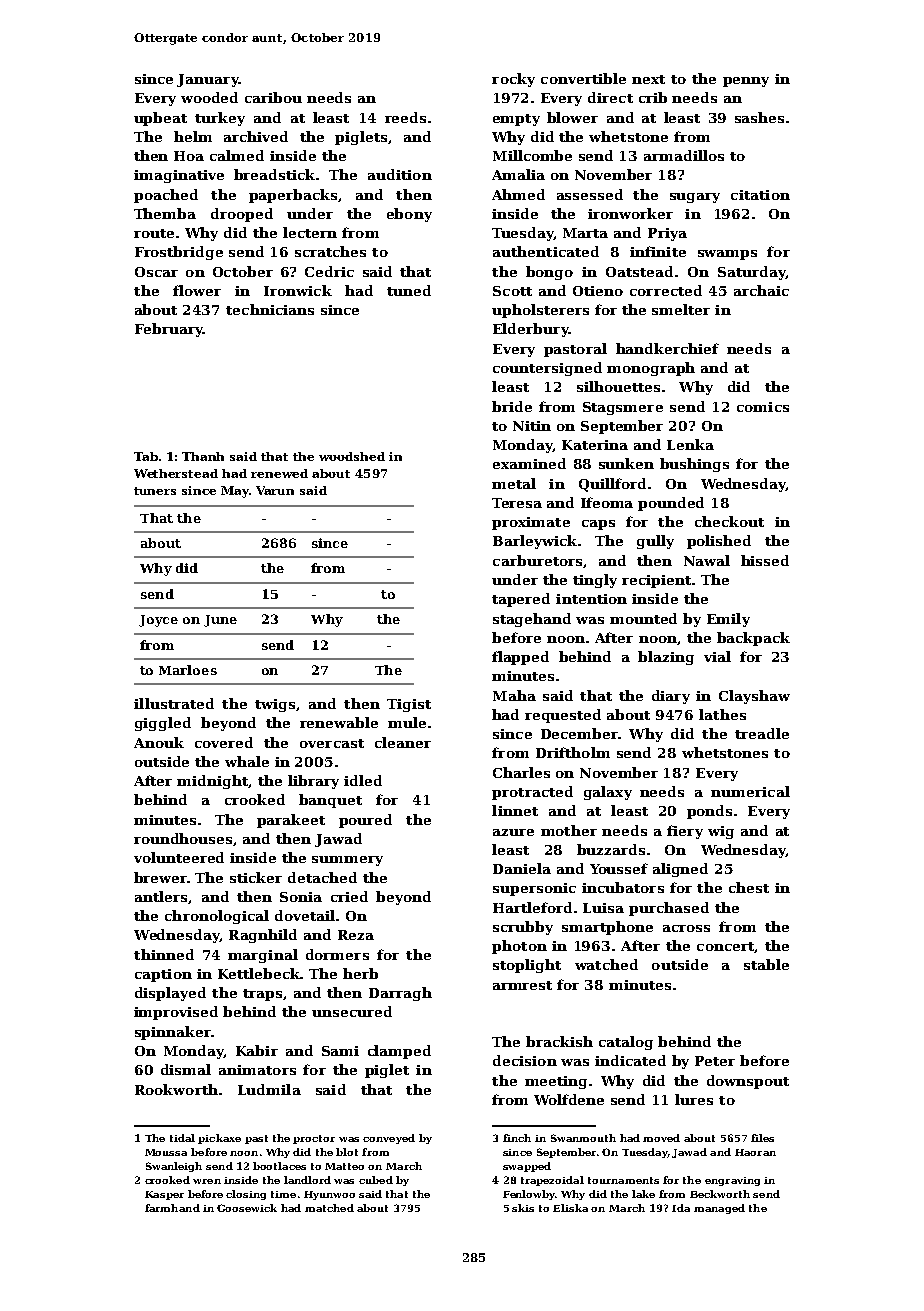 The width and height of the screenshot is (924, 1311). I want to click on matched, so click(329, 1208).
